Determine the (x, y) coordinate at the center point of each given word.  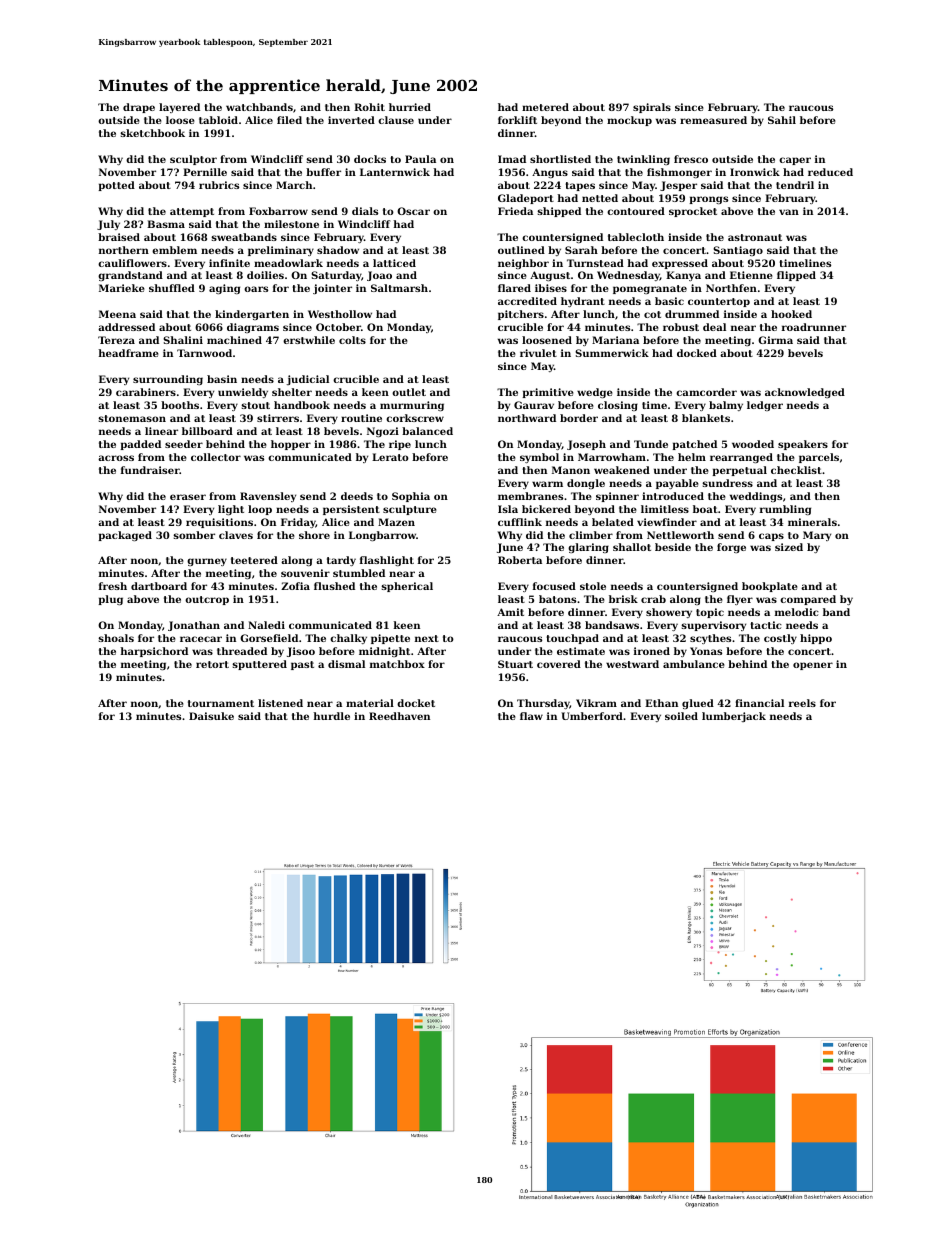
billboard (207, 431)
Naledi (266, 625)
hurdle (331, 716)
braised (119, 237)
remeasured (713, 120)
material (370, 703)
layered (179, 108)
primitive (548, 393)
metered (545, 107)
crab (653, 599)
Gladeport (526, 199)
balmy (726, 406)
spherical (407, 587)
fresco (691, 159)
